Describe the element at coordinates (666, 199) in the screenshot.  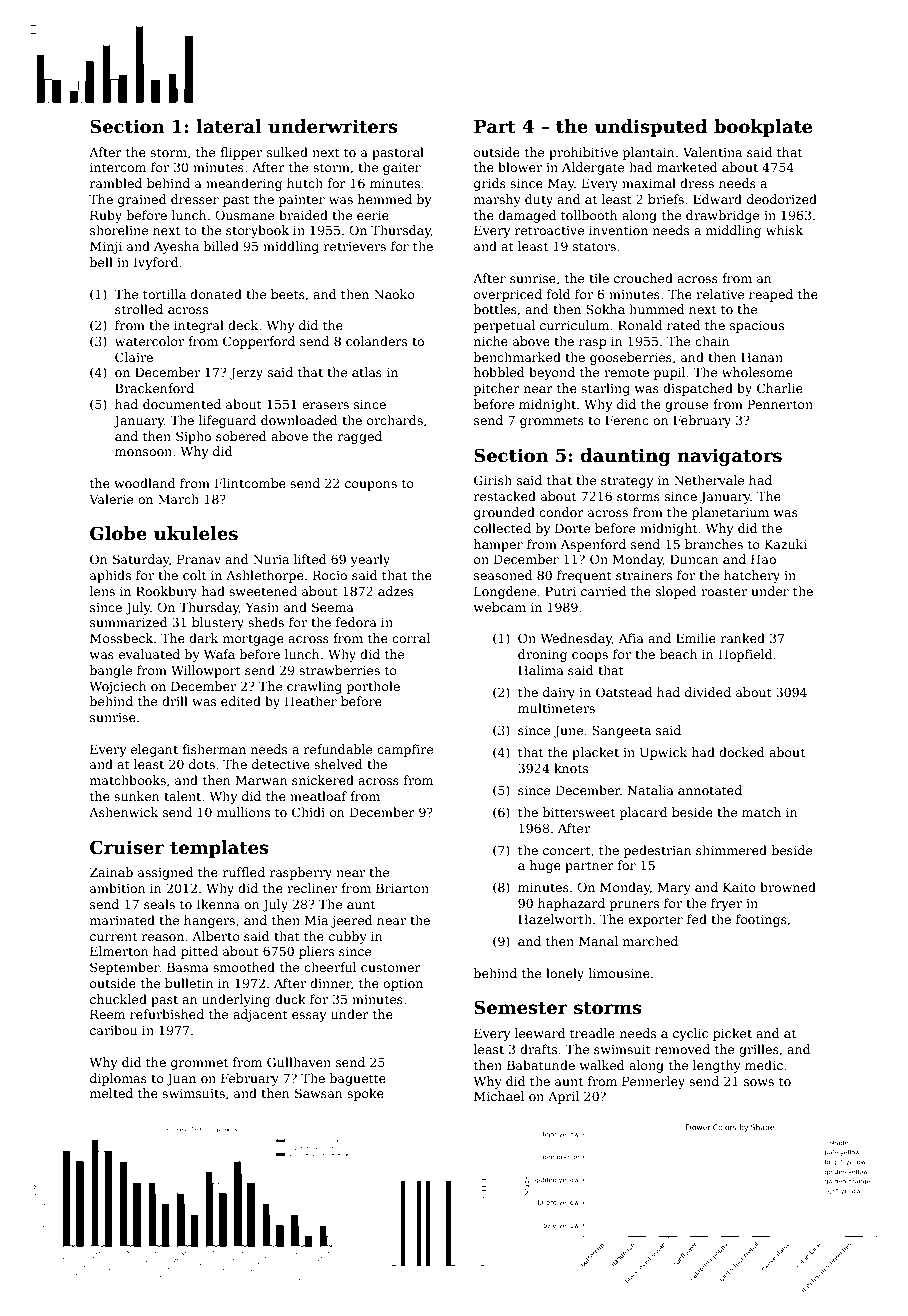
I see `briefs` at that location.
